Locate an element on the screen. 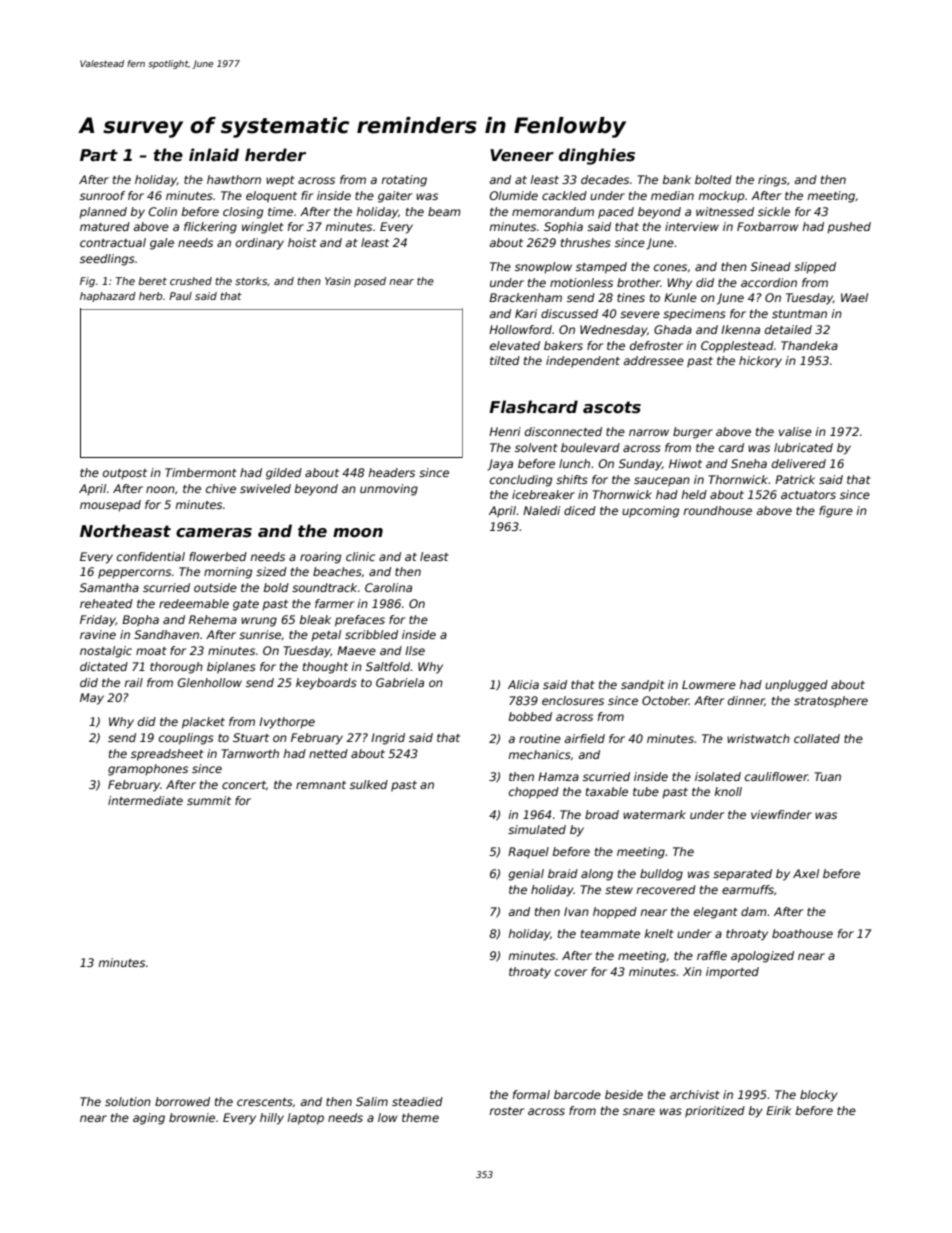 This screenshot has width=952, height=1233. gilded is located at coordinates (284, 474).
